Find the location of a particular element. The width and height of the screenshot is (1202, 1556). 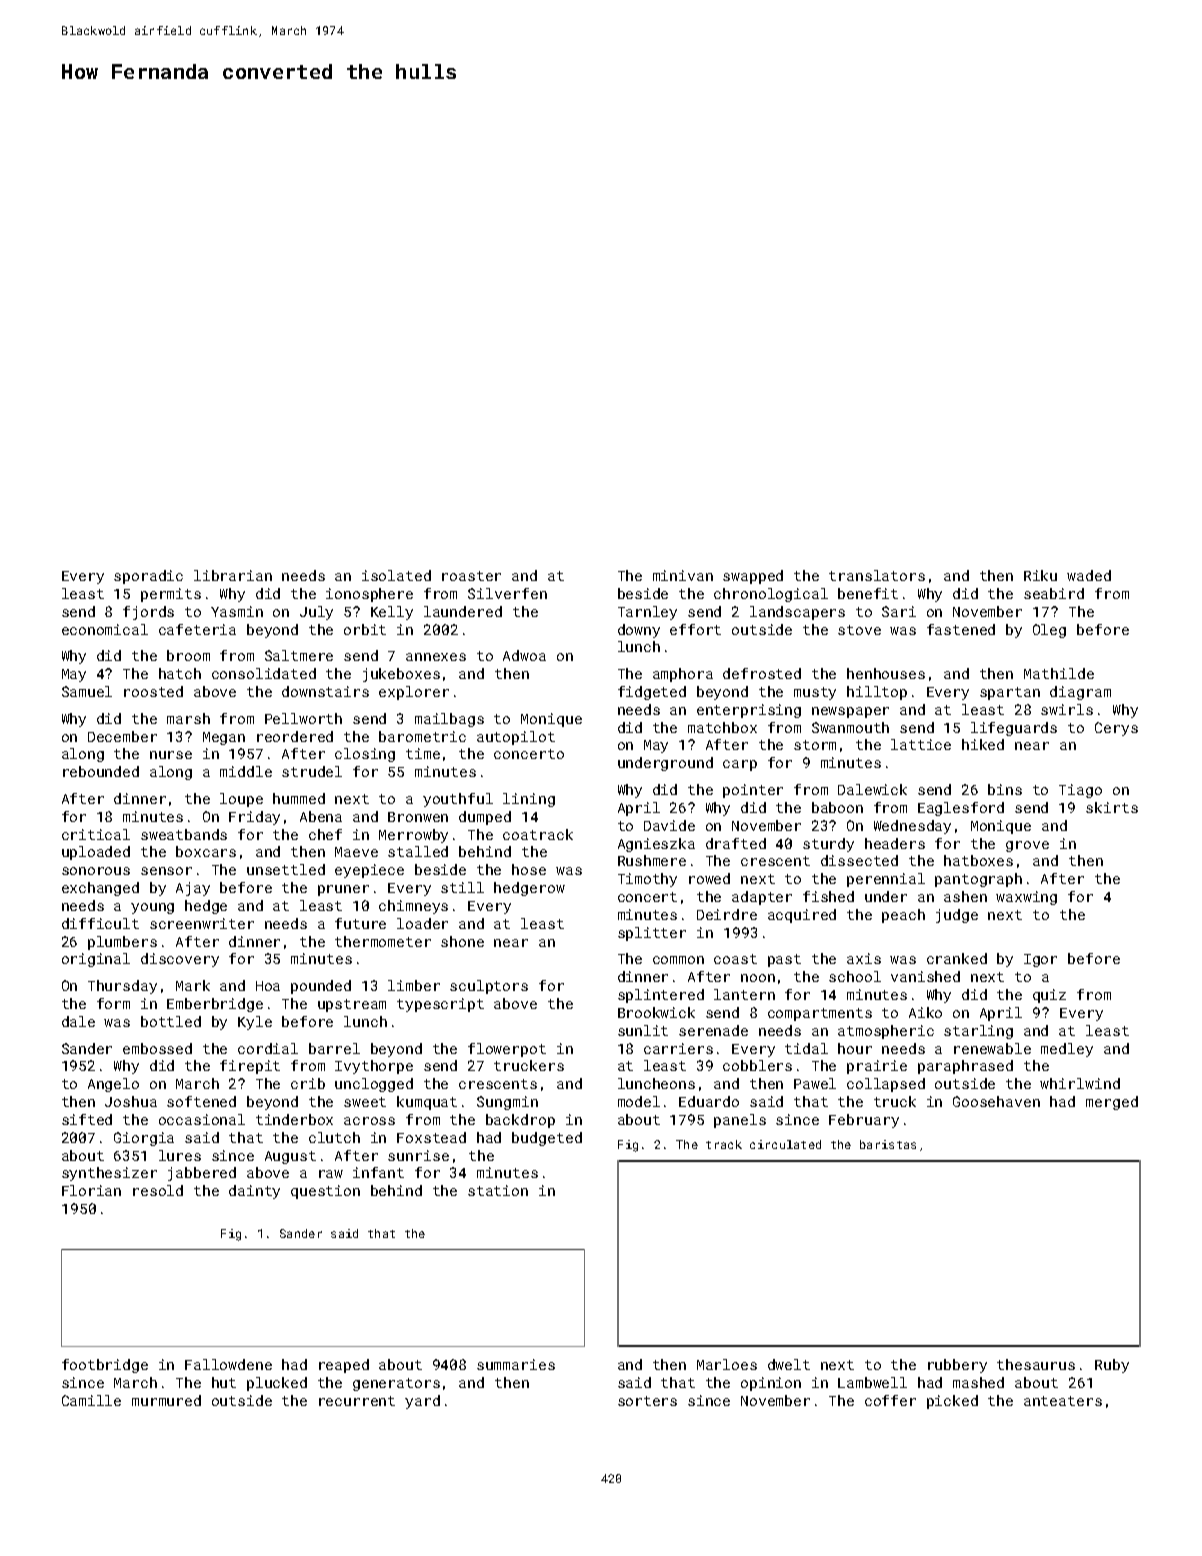

Riku is located at coordinates (1040, 575).
